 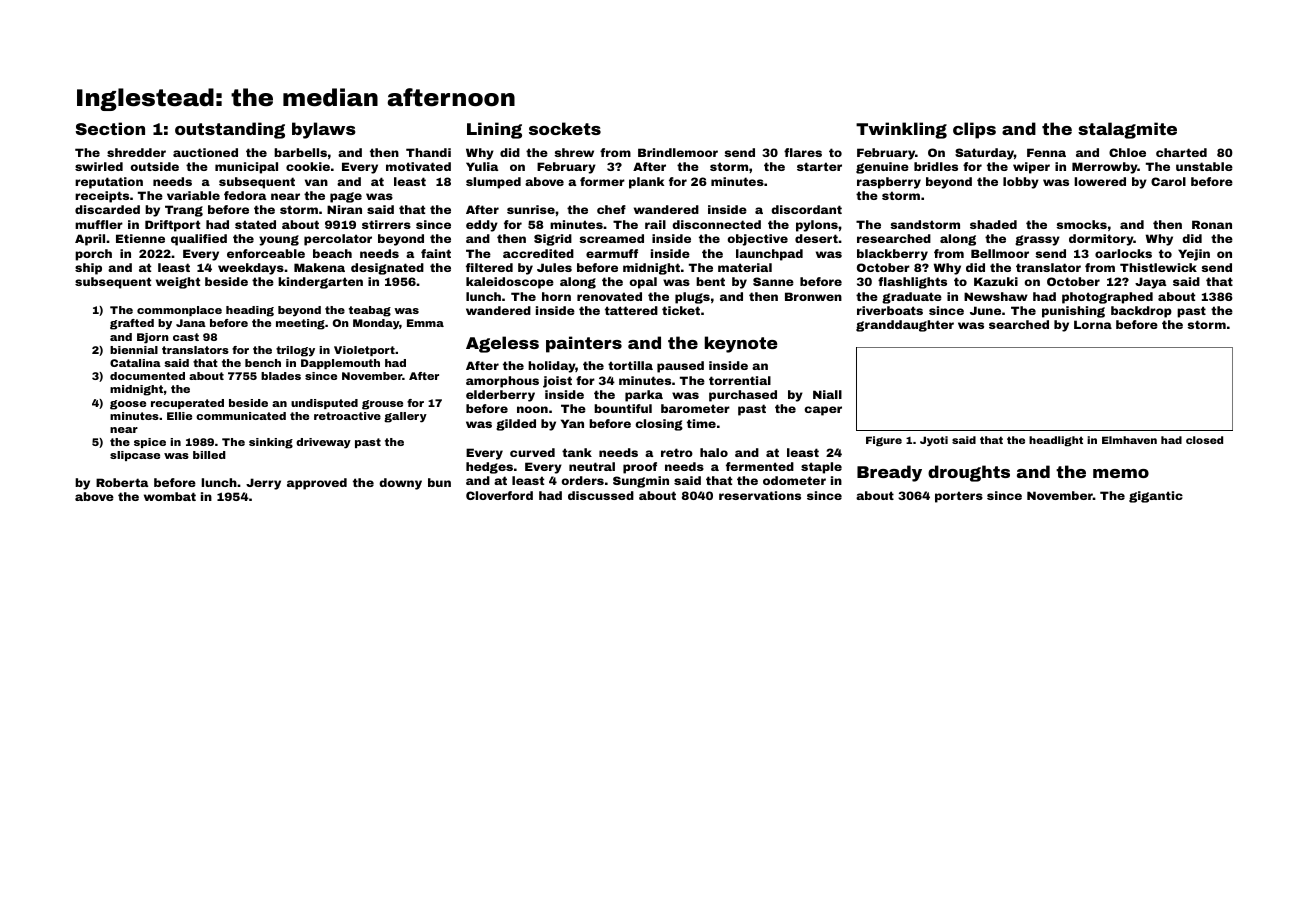 I want to click on Section, so click(x=110, y=128).
